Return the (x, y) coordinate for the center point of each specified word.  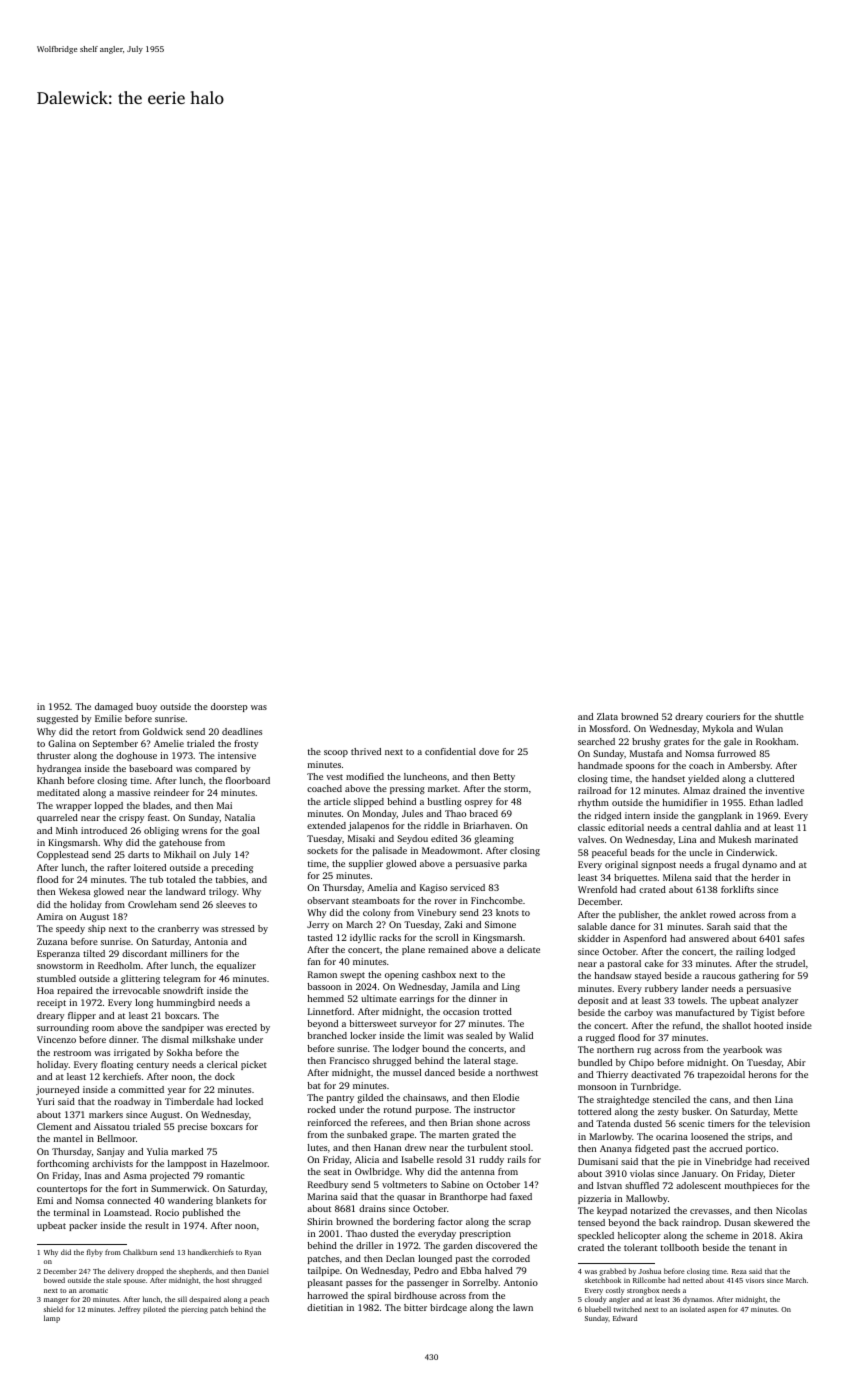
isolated (692, 1309)
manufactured (705, 1012)
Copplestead (63, 855)
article (337, 801)
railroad (594, 790)
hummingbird (186, 1003)
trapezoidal (721, 1075)
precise (192, 1127)
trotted (497, 1011)
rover (446, 901)
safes (794, 938)
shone (488, 1122)
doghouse (136, 756)
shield (53, 1309)
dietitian (325, 1307)
